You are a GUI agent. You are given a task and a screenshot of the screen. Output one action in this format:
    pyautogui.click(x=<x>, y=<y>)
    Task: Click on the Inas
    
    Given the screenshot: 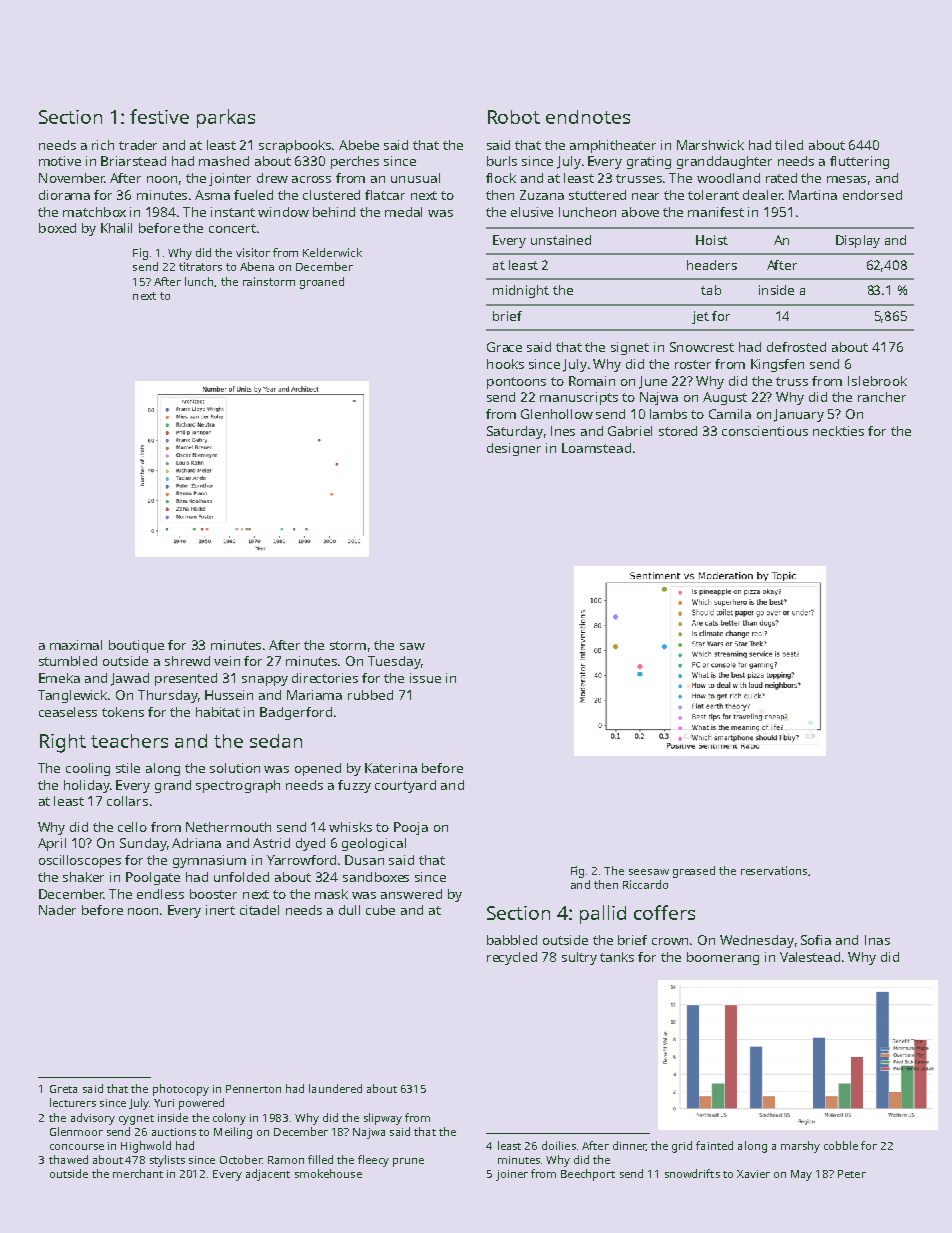 What is the action you would take?
    pyautogui.click(x=877, y=940)
